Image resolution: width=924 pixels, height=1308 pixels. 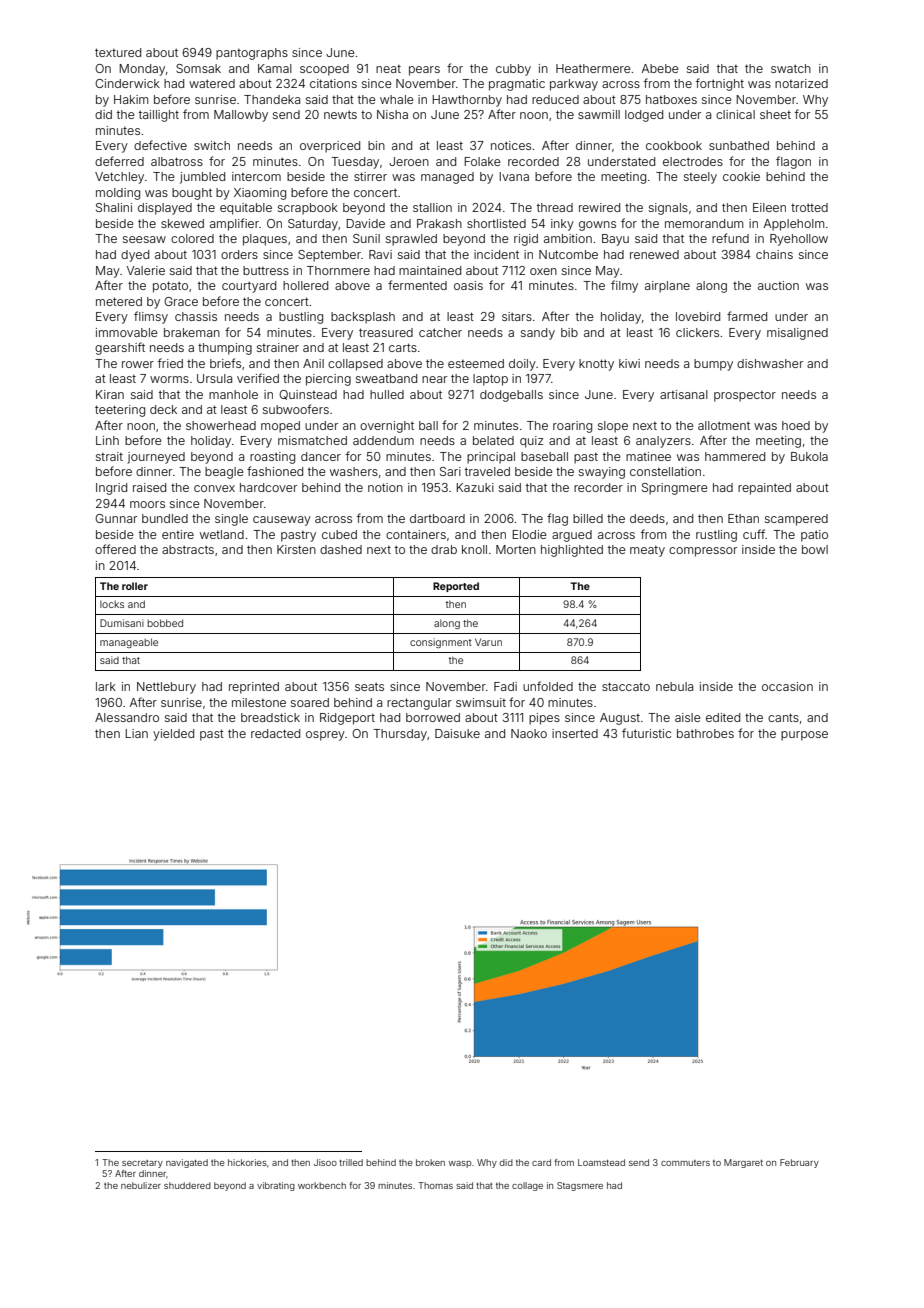 What do you see at coordinates (801, 83) in the screenshot?
I see `notarized` at bounding box center [801, 83].
